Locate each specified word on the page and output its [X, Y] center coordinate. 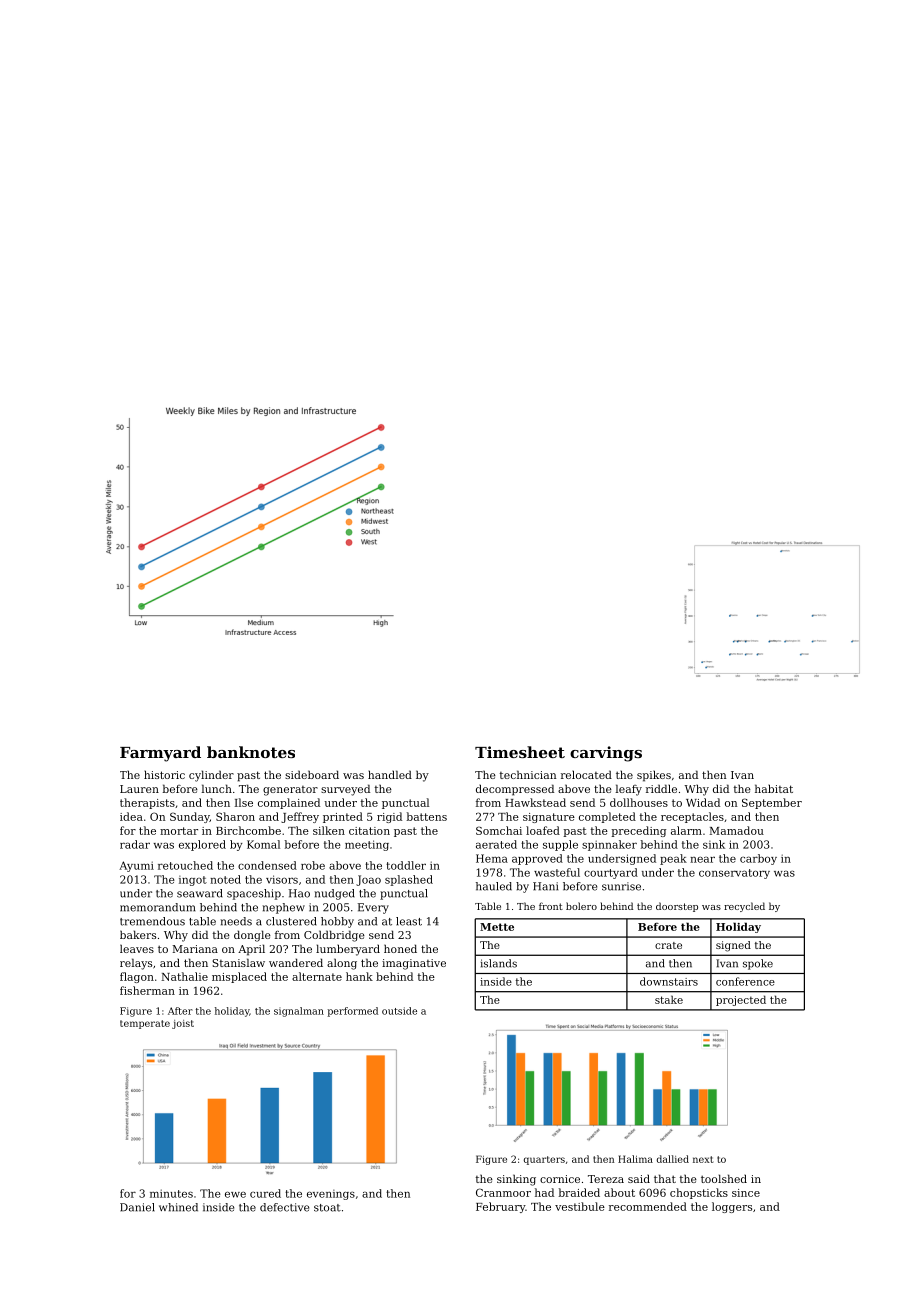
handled [390, 774]
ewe [235, 1195]
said [639, 1178]
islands [499, 963]
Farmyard [160, 754]
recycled [744, 907]
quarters [544, 1160]
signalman [299, 1012]
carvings [606, 754]
